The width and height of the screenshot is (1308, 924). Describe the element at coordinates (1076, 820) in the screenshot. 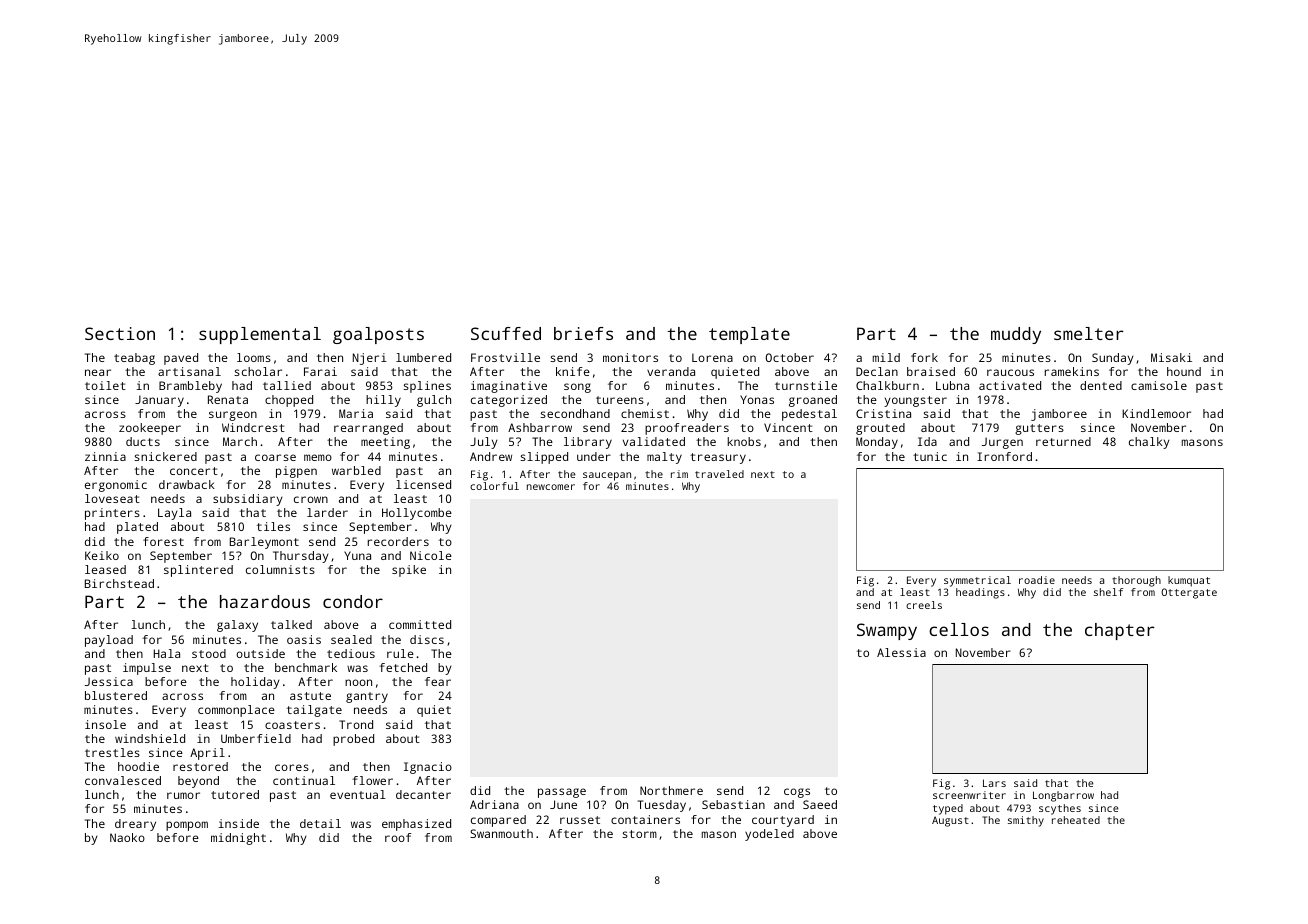

I see `reheated` at that location.
